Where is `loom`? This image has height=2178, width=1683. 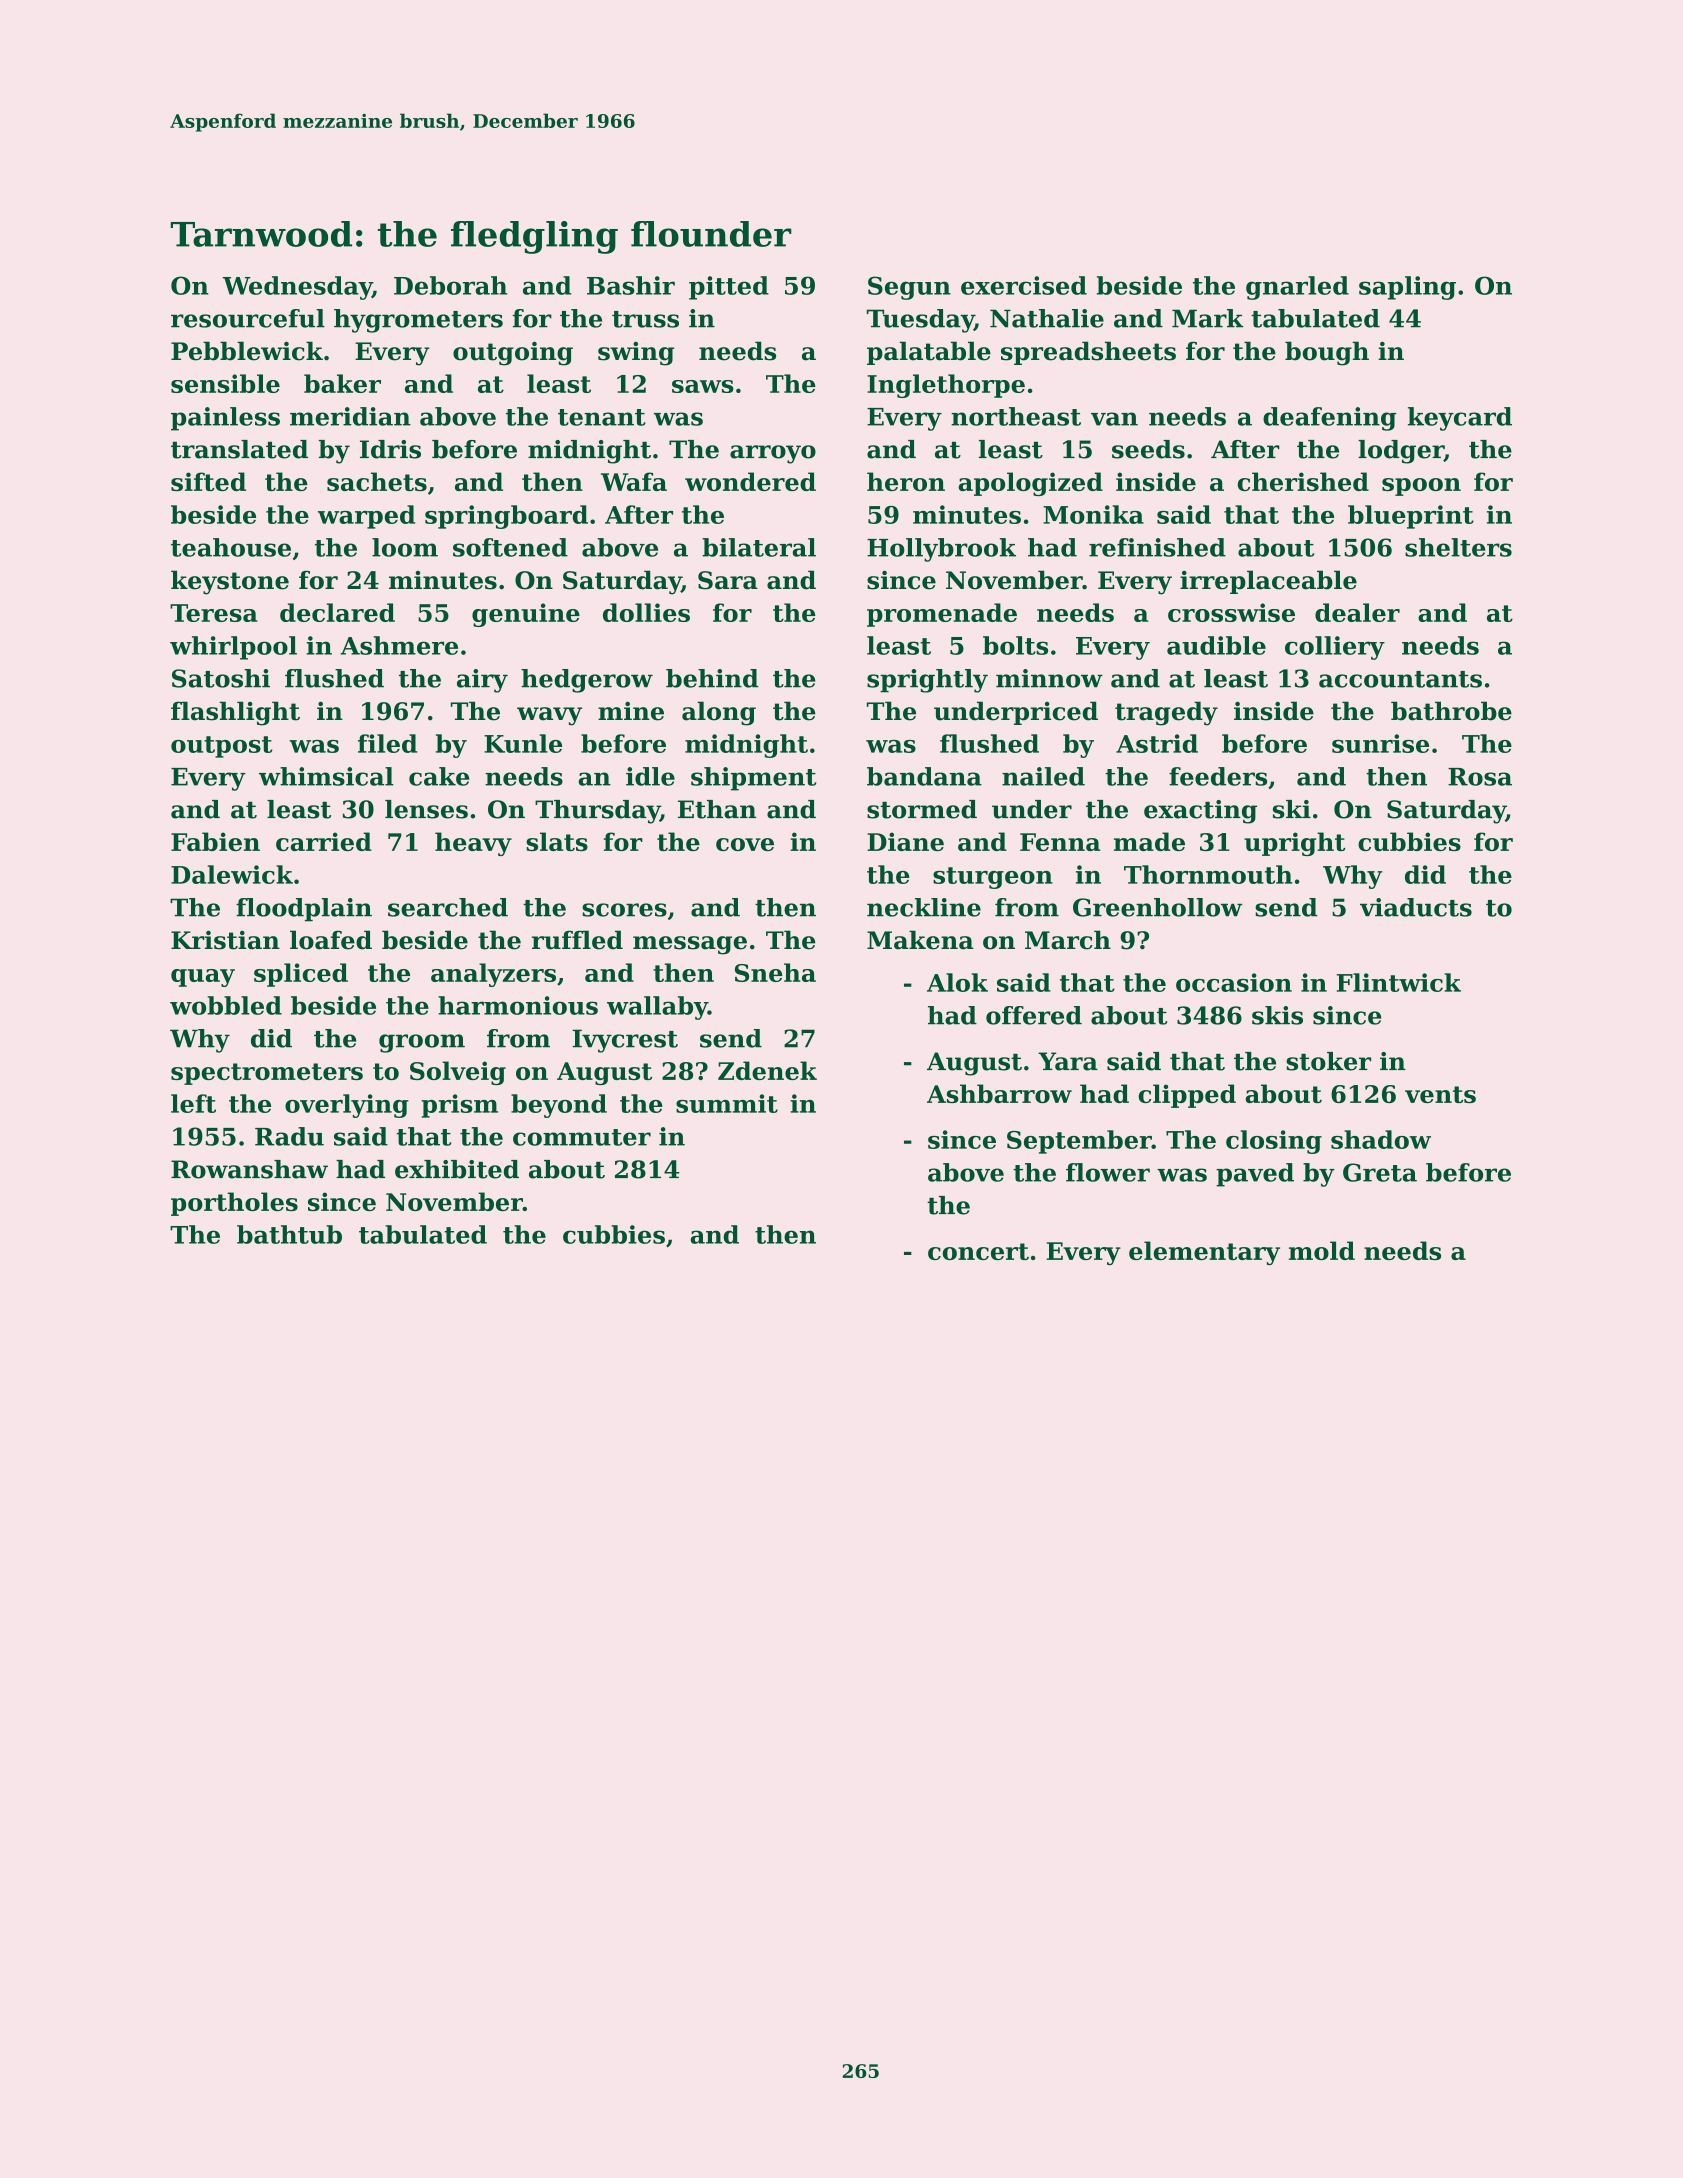 loom is located at coordinates (405, 547).
